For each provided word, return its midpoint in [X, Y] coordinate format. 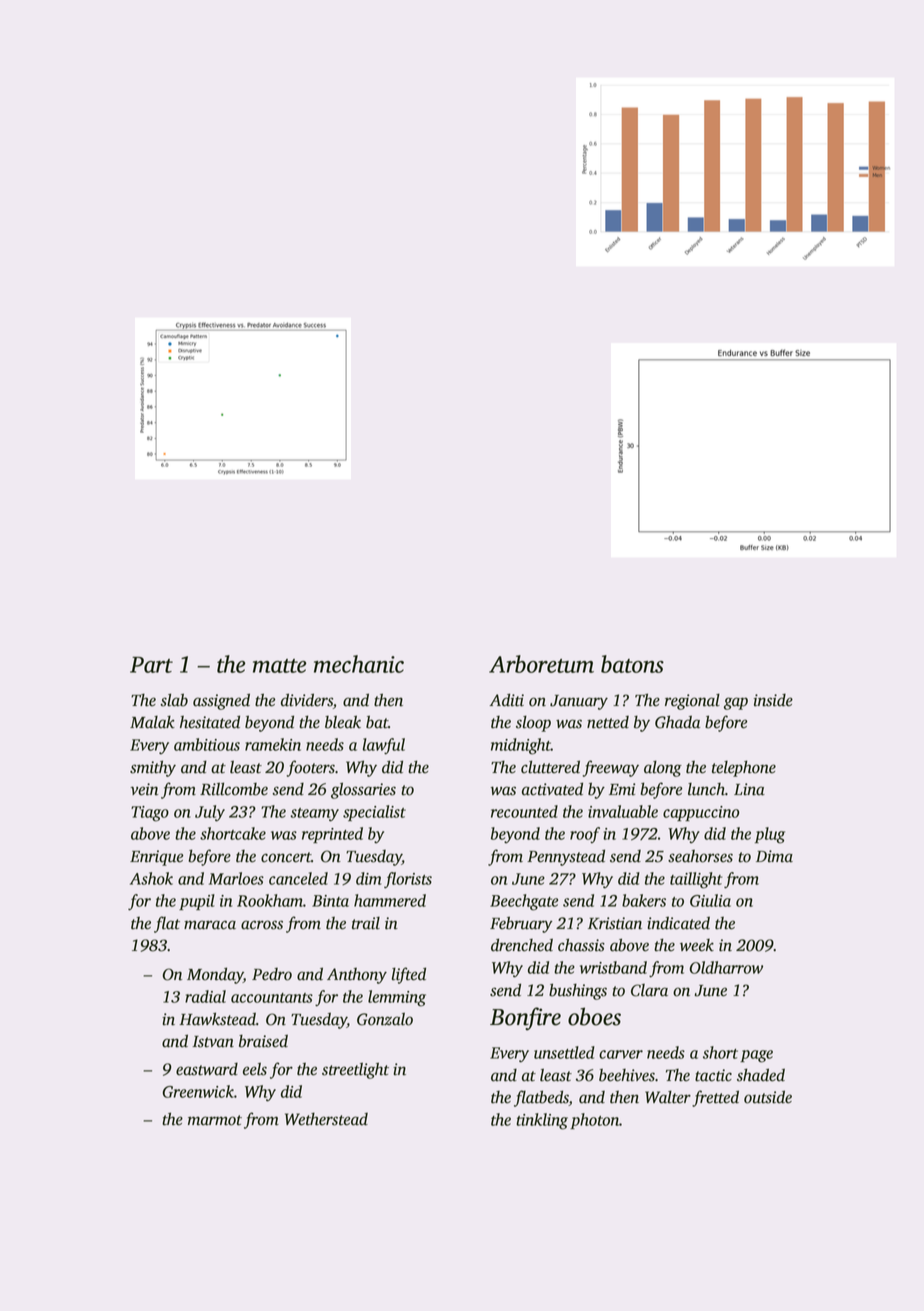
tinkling [542, 1121]
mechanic [359, 664]
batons [632, 664]
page [756, 1056]
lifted [409, 975]
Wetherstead [326, 1119]
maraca [210, 925]
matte [279, 666]
